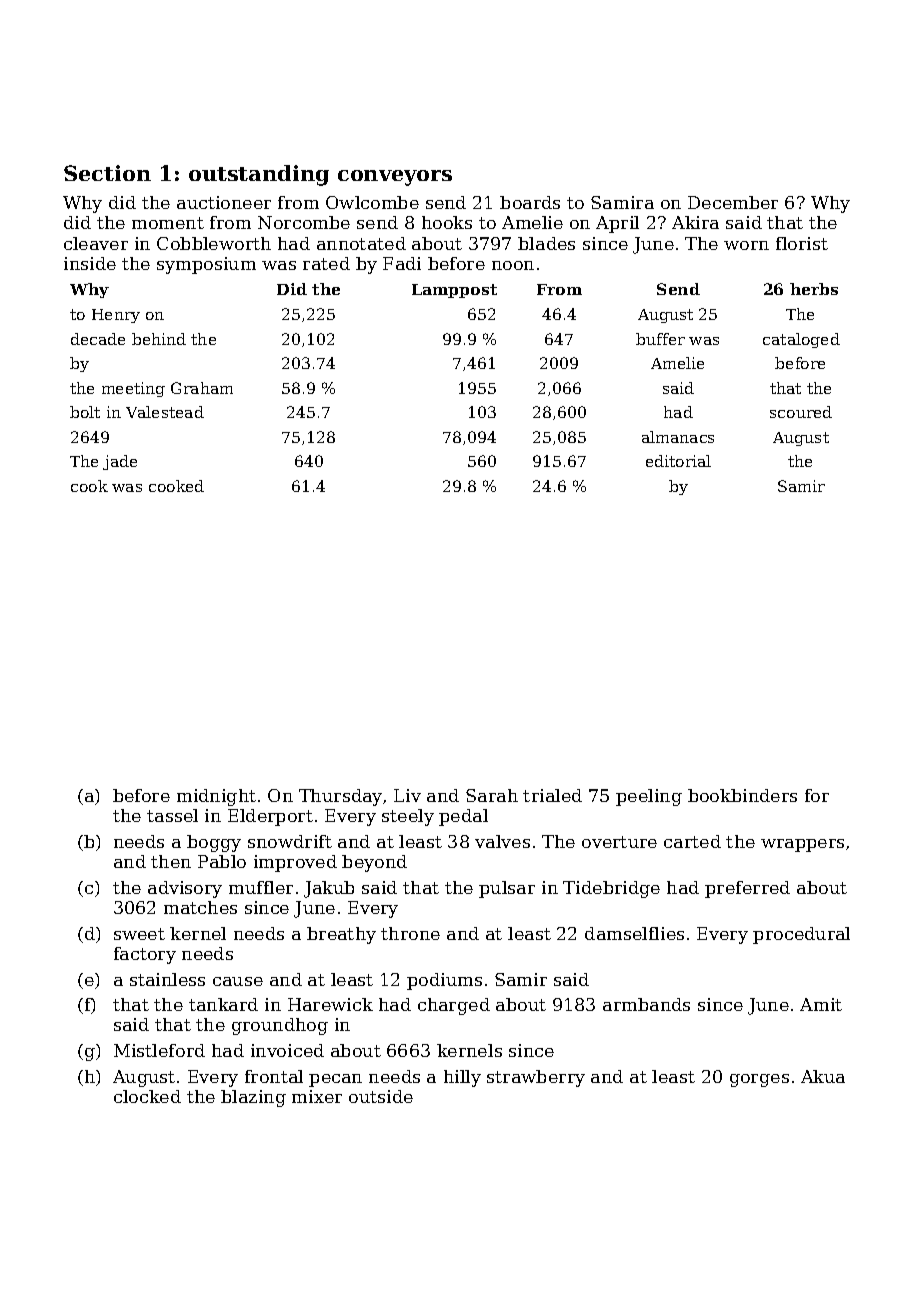  Describe the element at coordinates (507, 889) in the screenshot. I see `pulsar` at that location.
